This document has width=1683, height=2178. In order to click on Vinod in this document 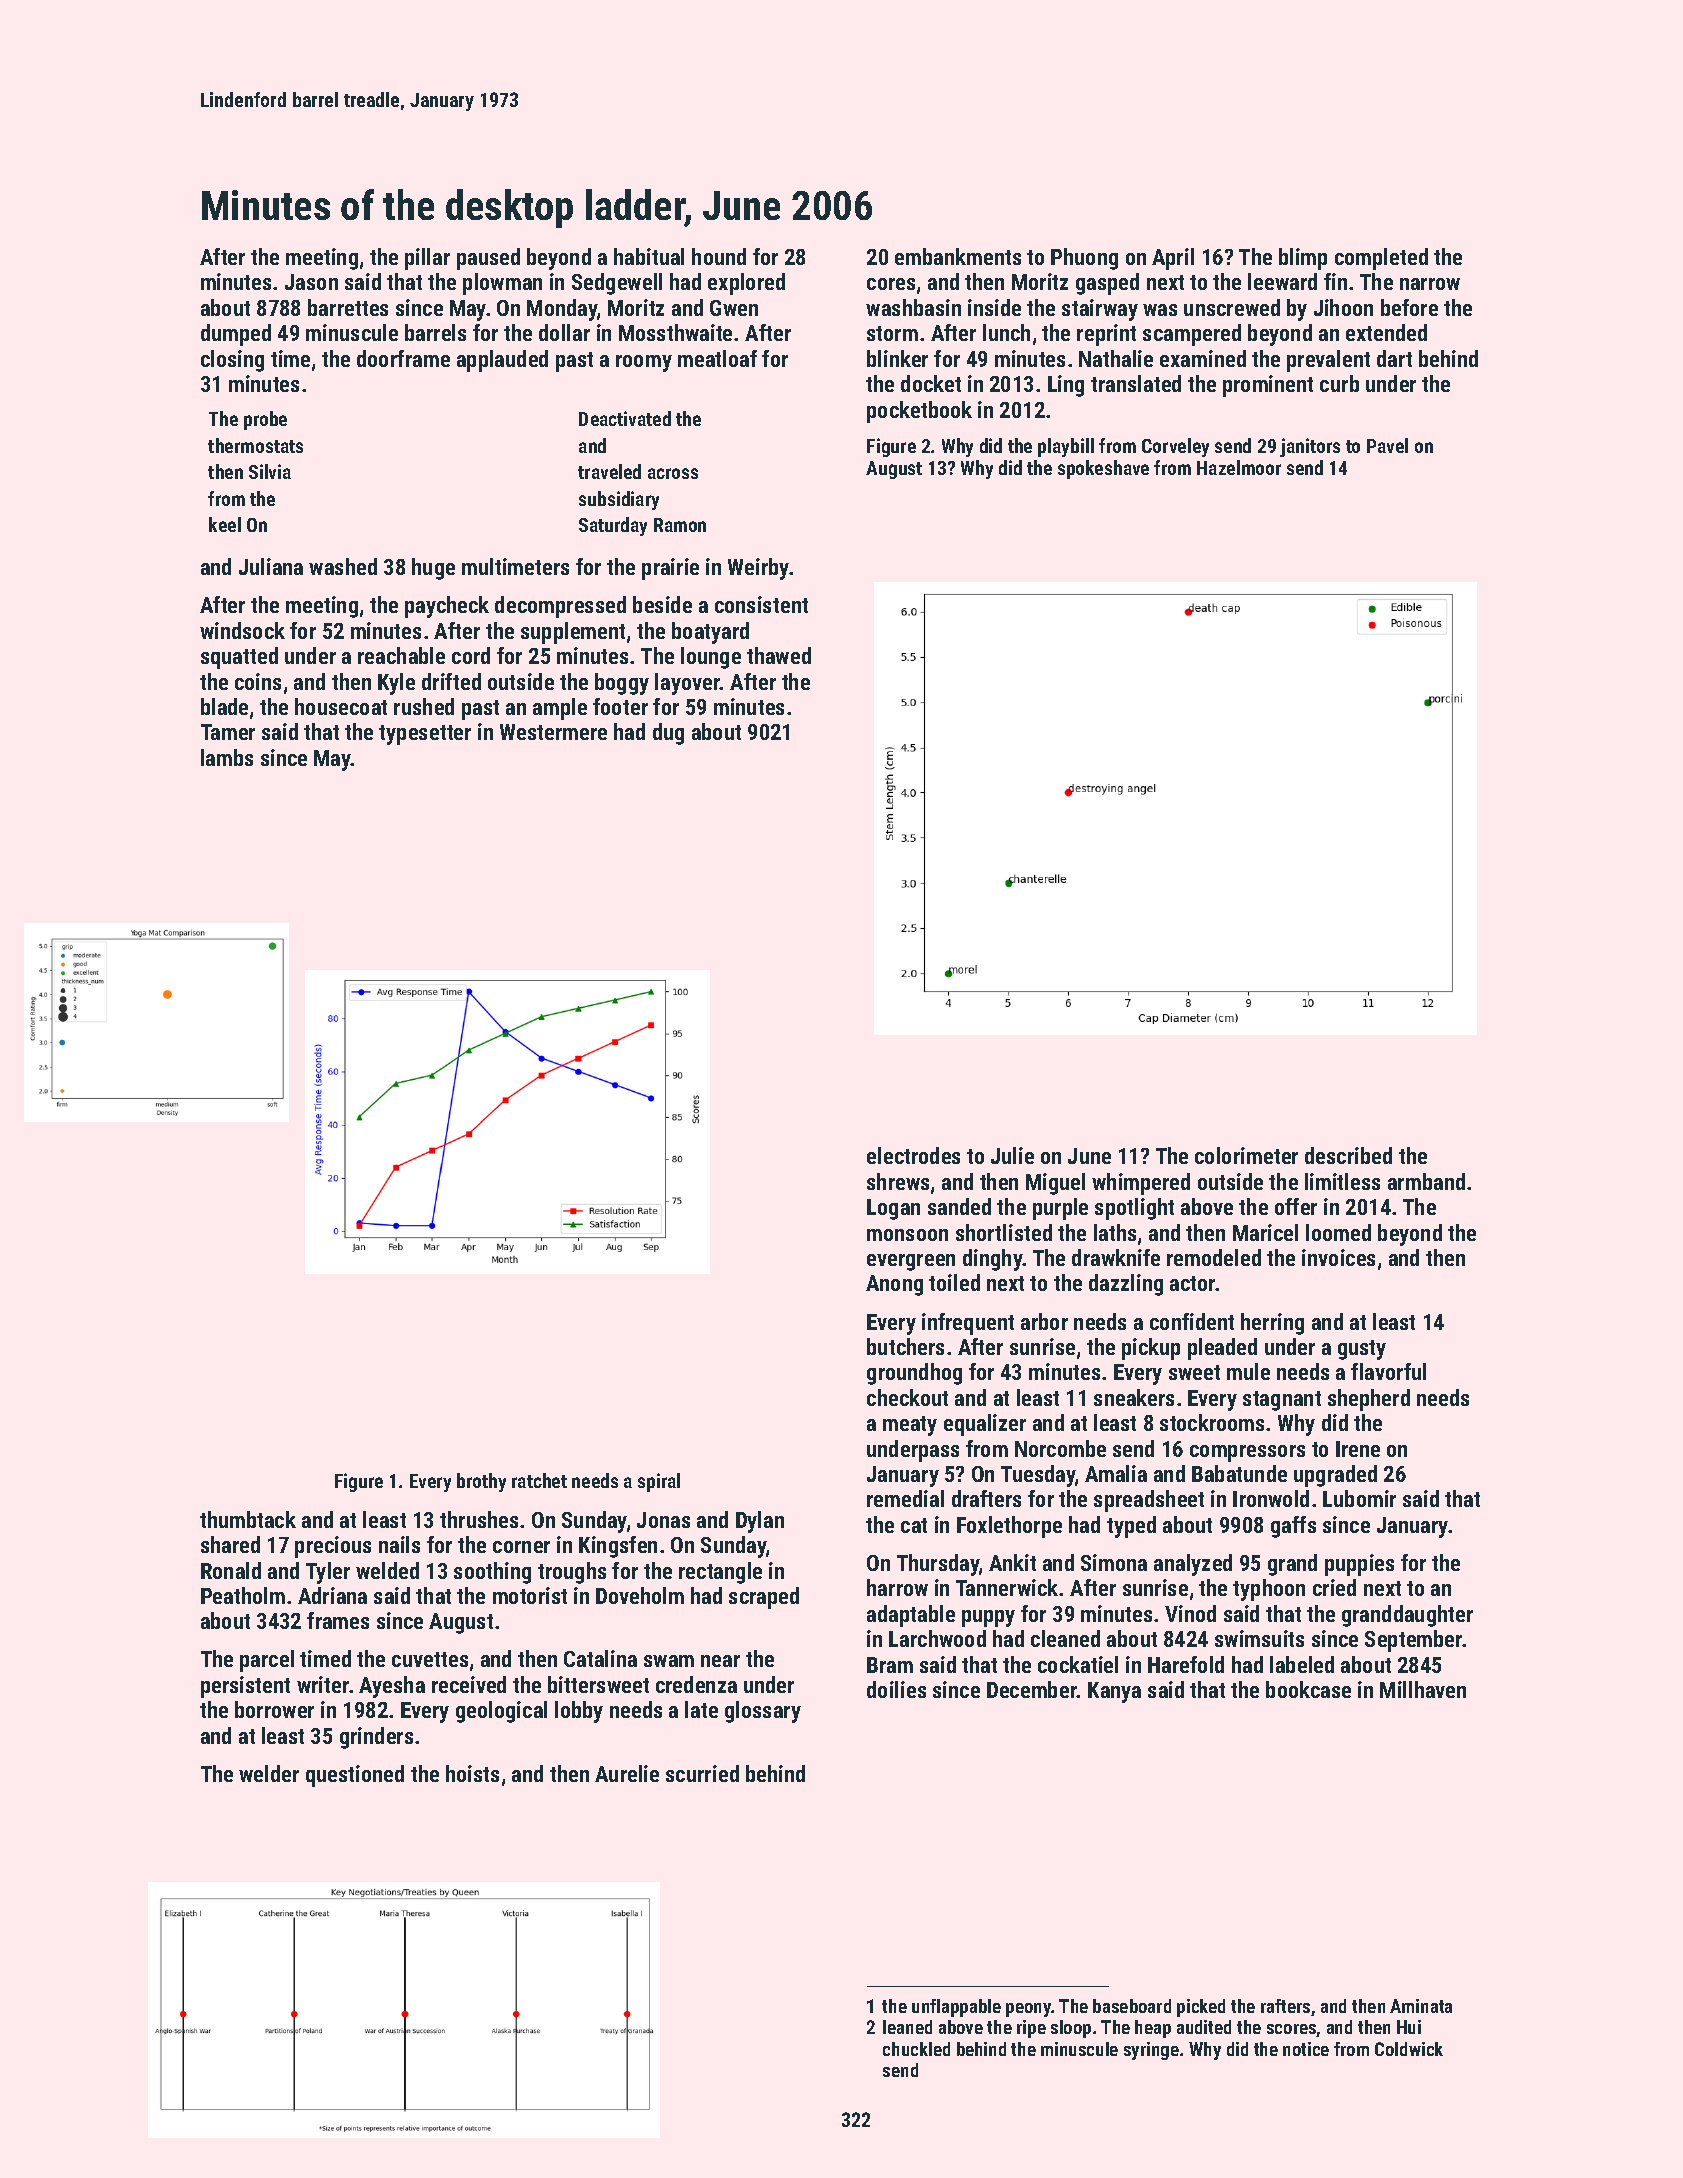, I will do `click(1190, 1613)`.
